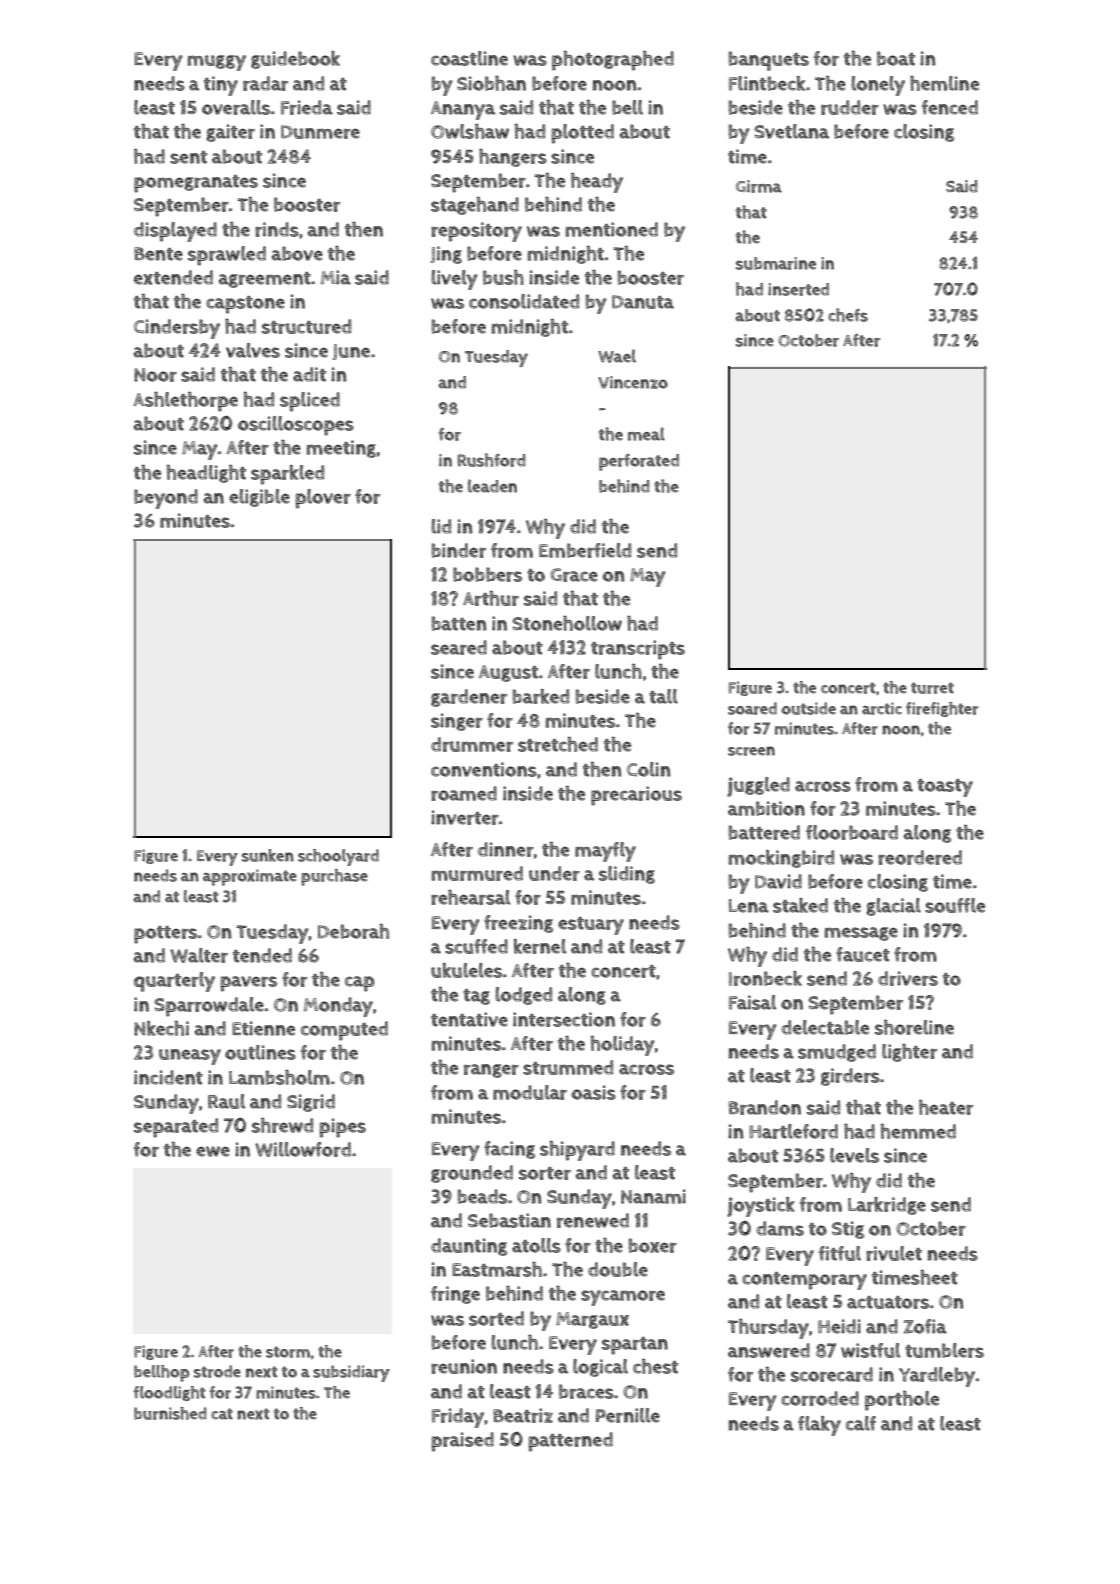 Image resolution: width=1120 pixels, height=1584 pixels. What do you see at coordinates (663, 696) in the screenshot?
I see `tall` at bounding box center [663, 696].
